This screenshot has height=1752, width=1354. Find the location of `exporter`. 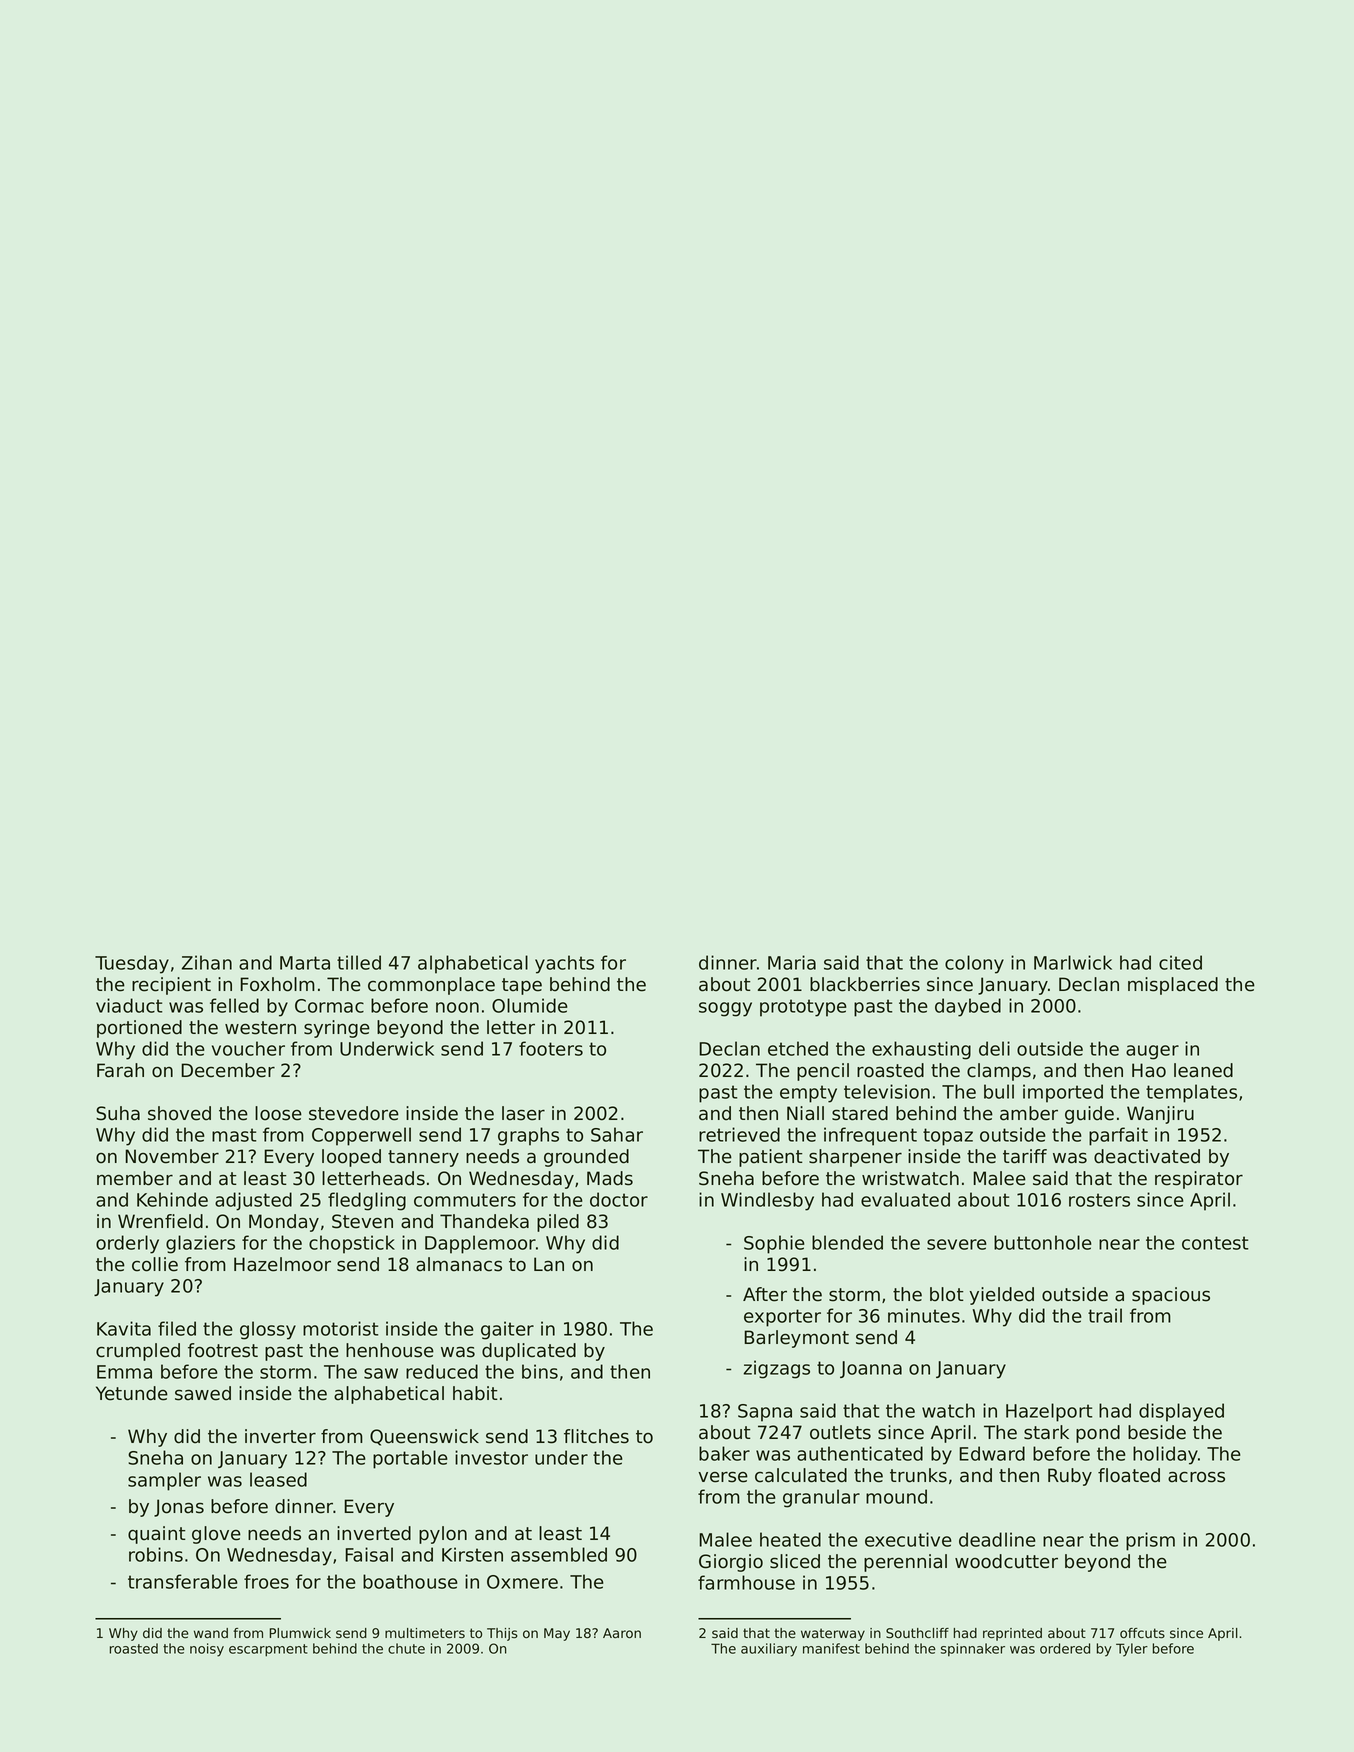

exporter is located at coordinates (782, 1318).
